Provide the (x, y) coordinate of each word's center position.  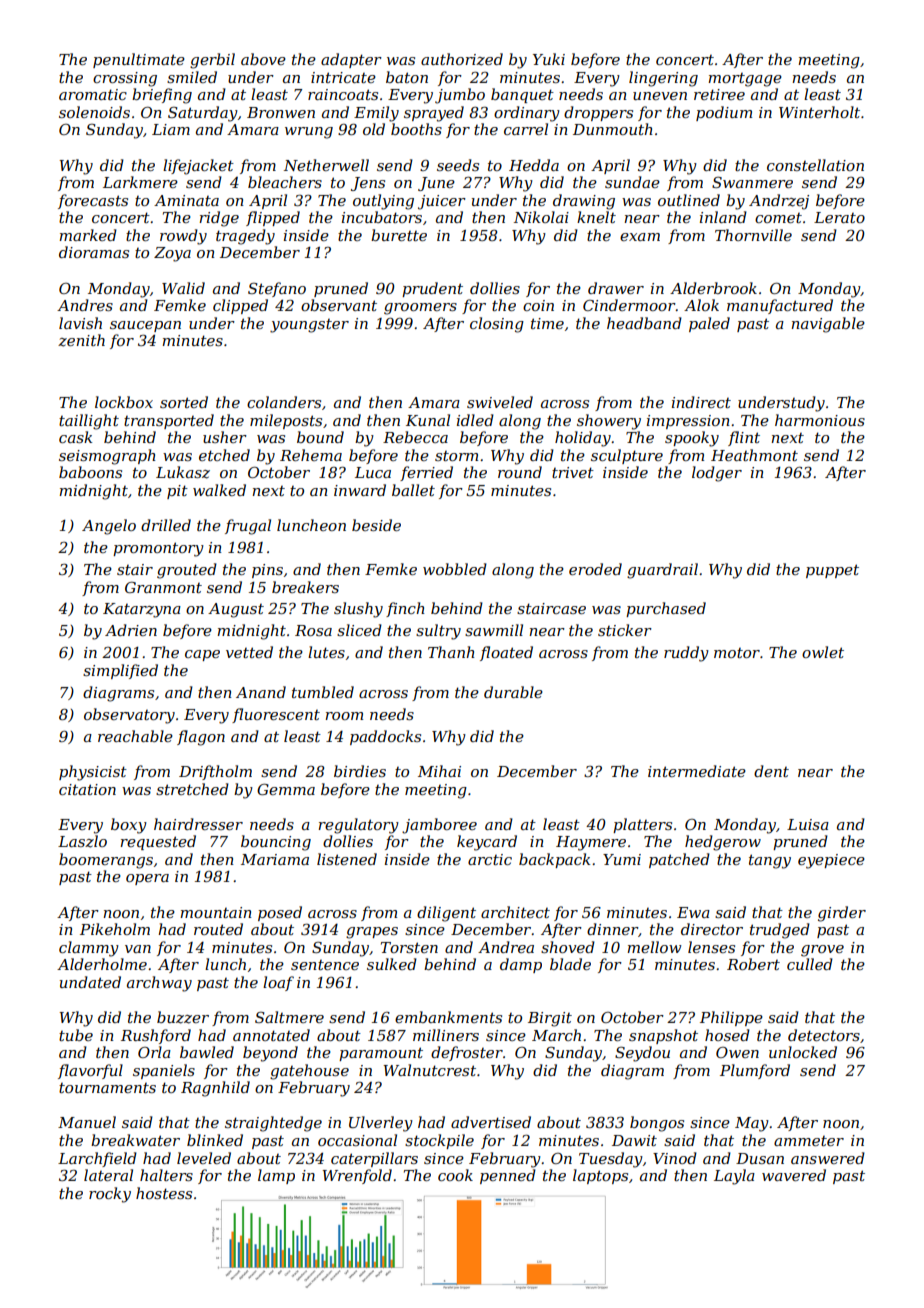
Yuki (549, 59)
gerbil (212, 61)
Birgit (550, 1019)
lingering (663, 79)
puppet (832, 571)
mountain (216, 912)
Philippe (731, 1018)
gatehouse (309, 1072)
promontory (158, 549)
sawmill (494, 630)
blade (570, 964)
